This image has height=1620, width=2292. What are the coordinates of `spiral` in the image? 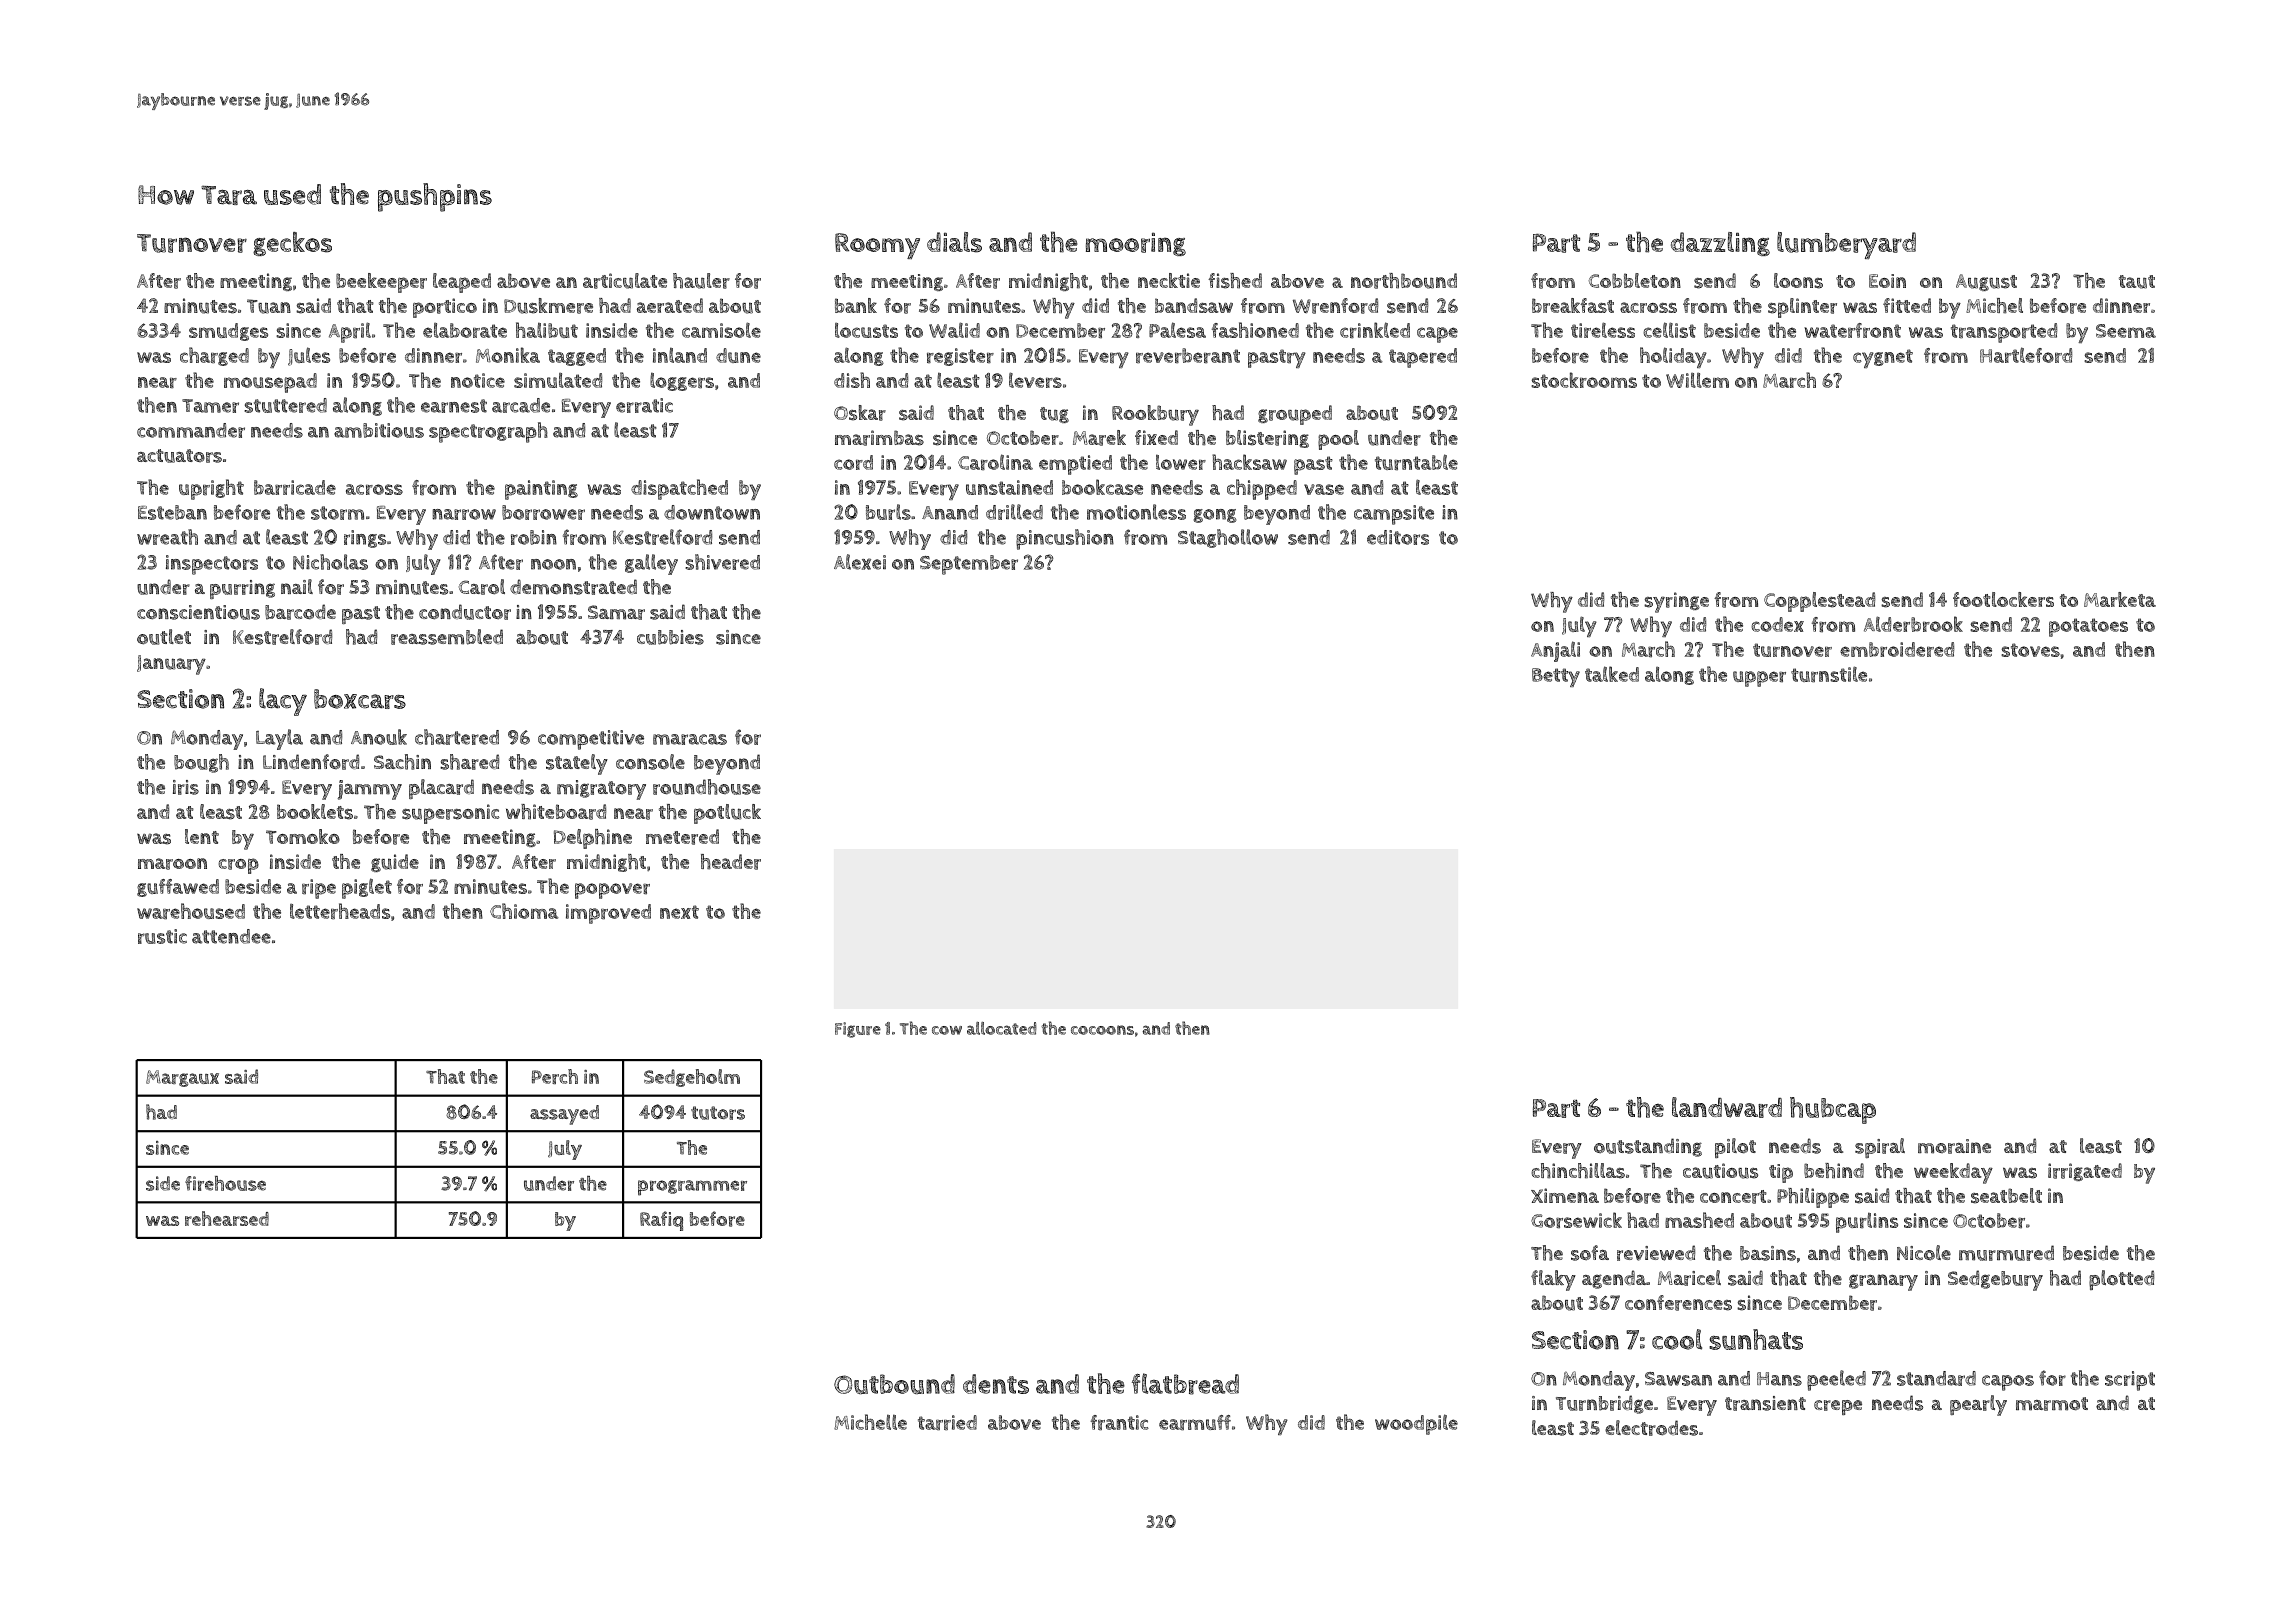 It's located at (1880, 1148).
